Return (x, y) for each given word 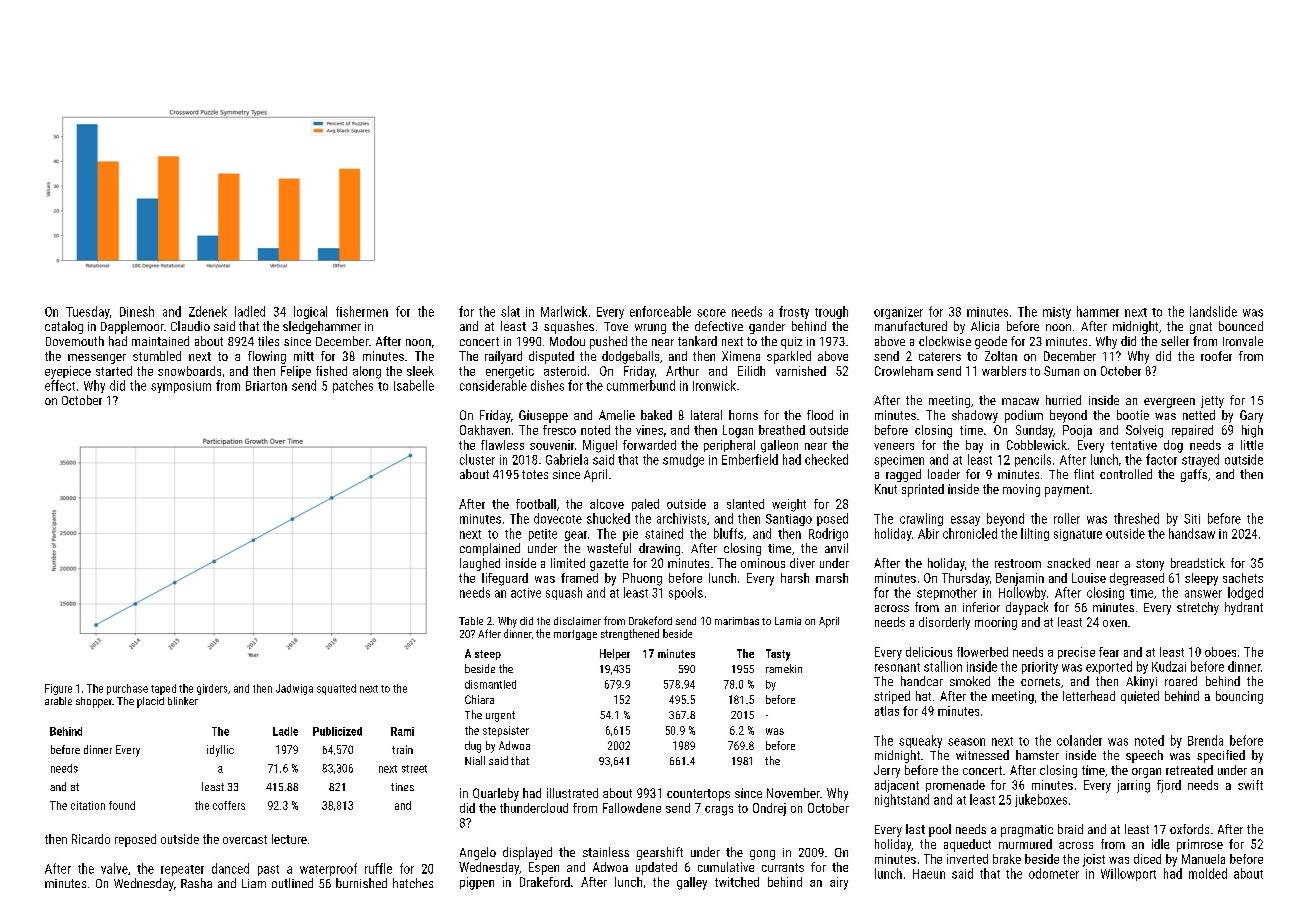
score (711, 313)
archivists (681, 518)
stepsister (506, 731)
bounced (1241, 326)
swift (1250, 785)
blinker (183, 701)
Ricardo (91, 839)
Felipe (296, 372)
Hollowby (1022, 593)
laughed (480, 564)
